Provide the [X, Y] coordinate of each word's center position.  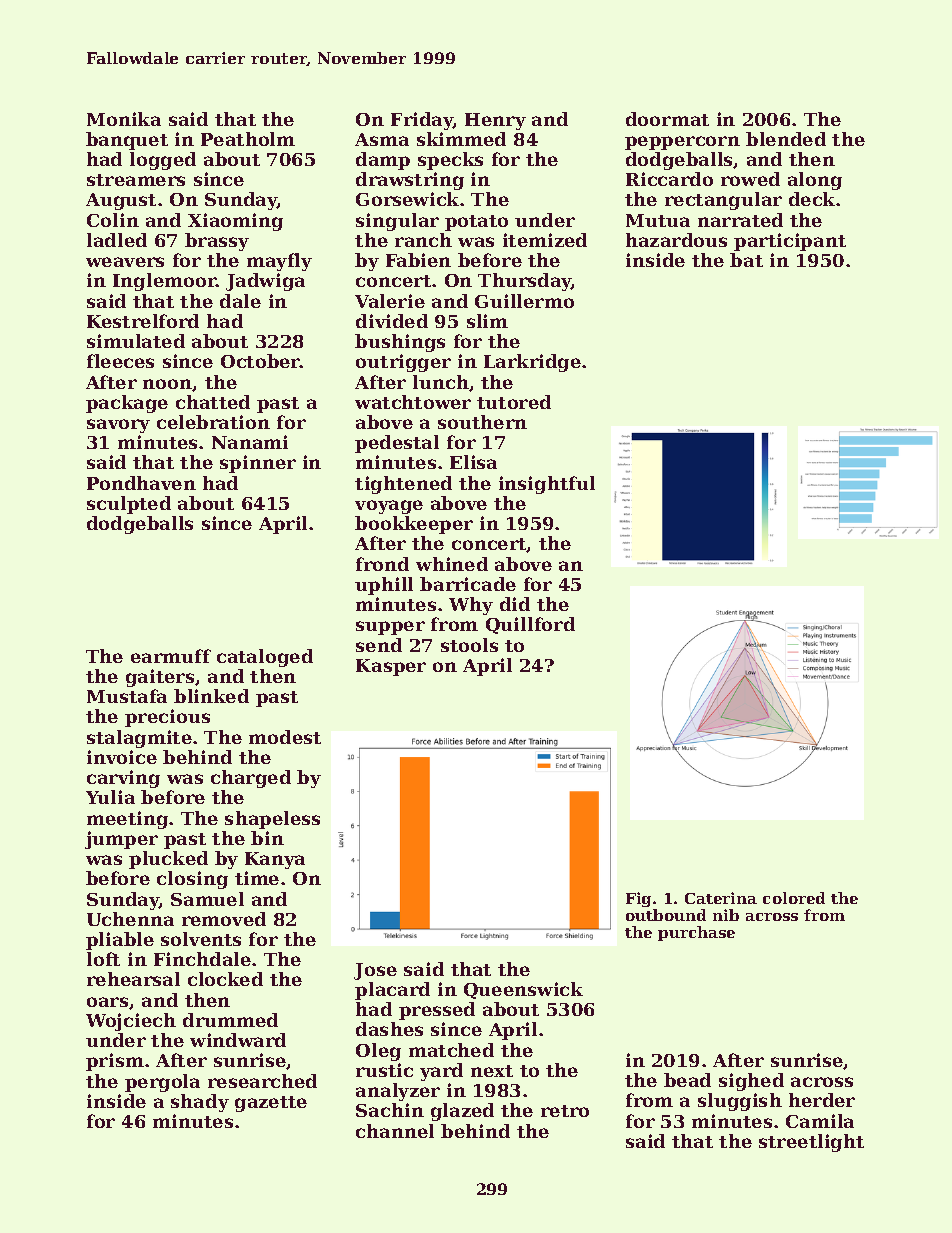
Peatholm [248, 139]
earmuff [171, 656]
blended [786, 139]
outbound [666, 915]
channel [395, 1131]
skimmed [461, 139]
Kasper [391, 667]
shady [200, 1103]
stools [469, 645]
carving [123, 779]
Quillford [530, 625]
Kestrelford [143, 321]
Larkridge [532, 363]
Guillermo [524, 301]
